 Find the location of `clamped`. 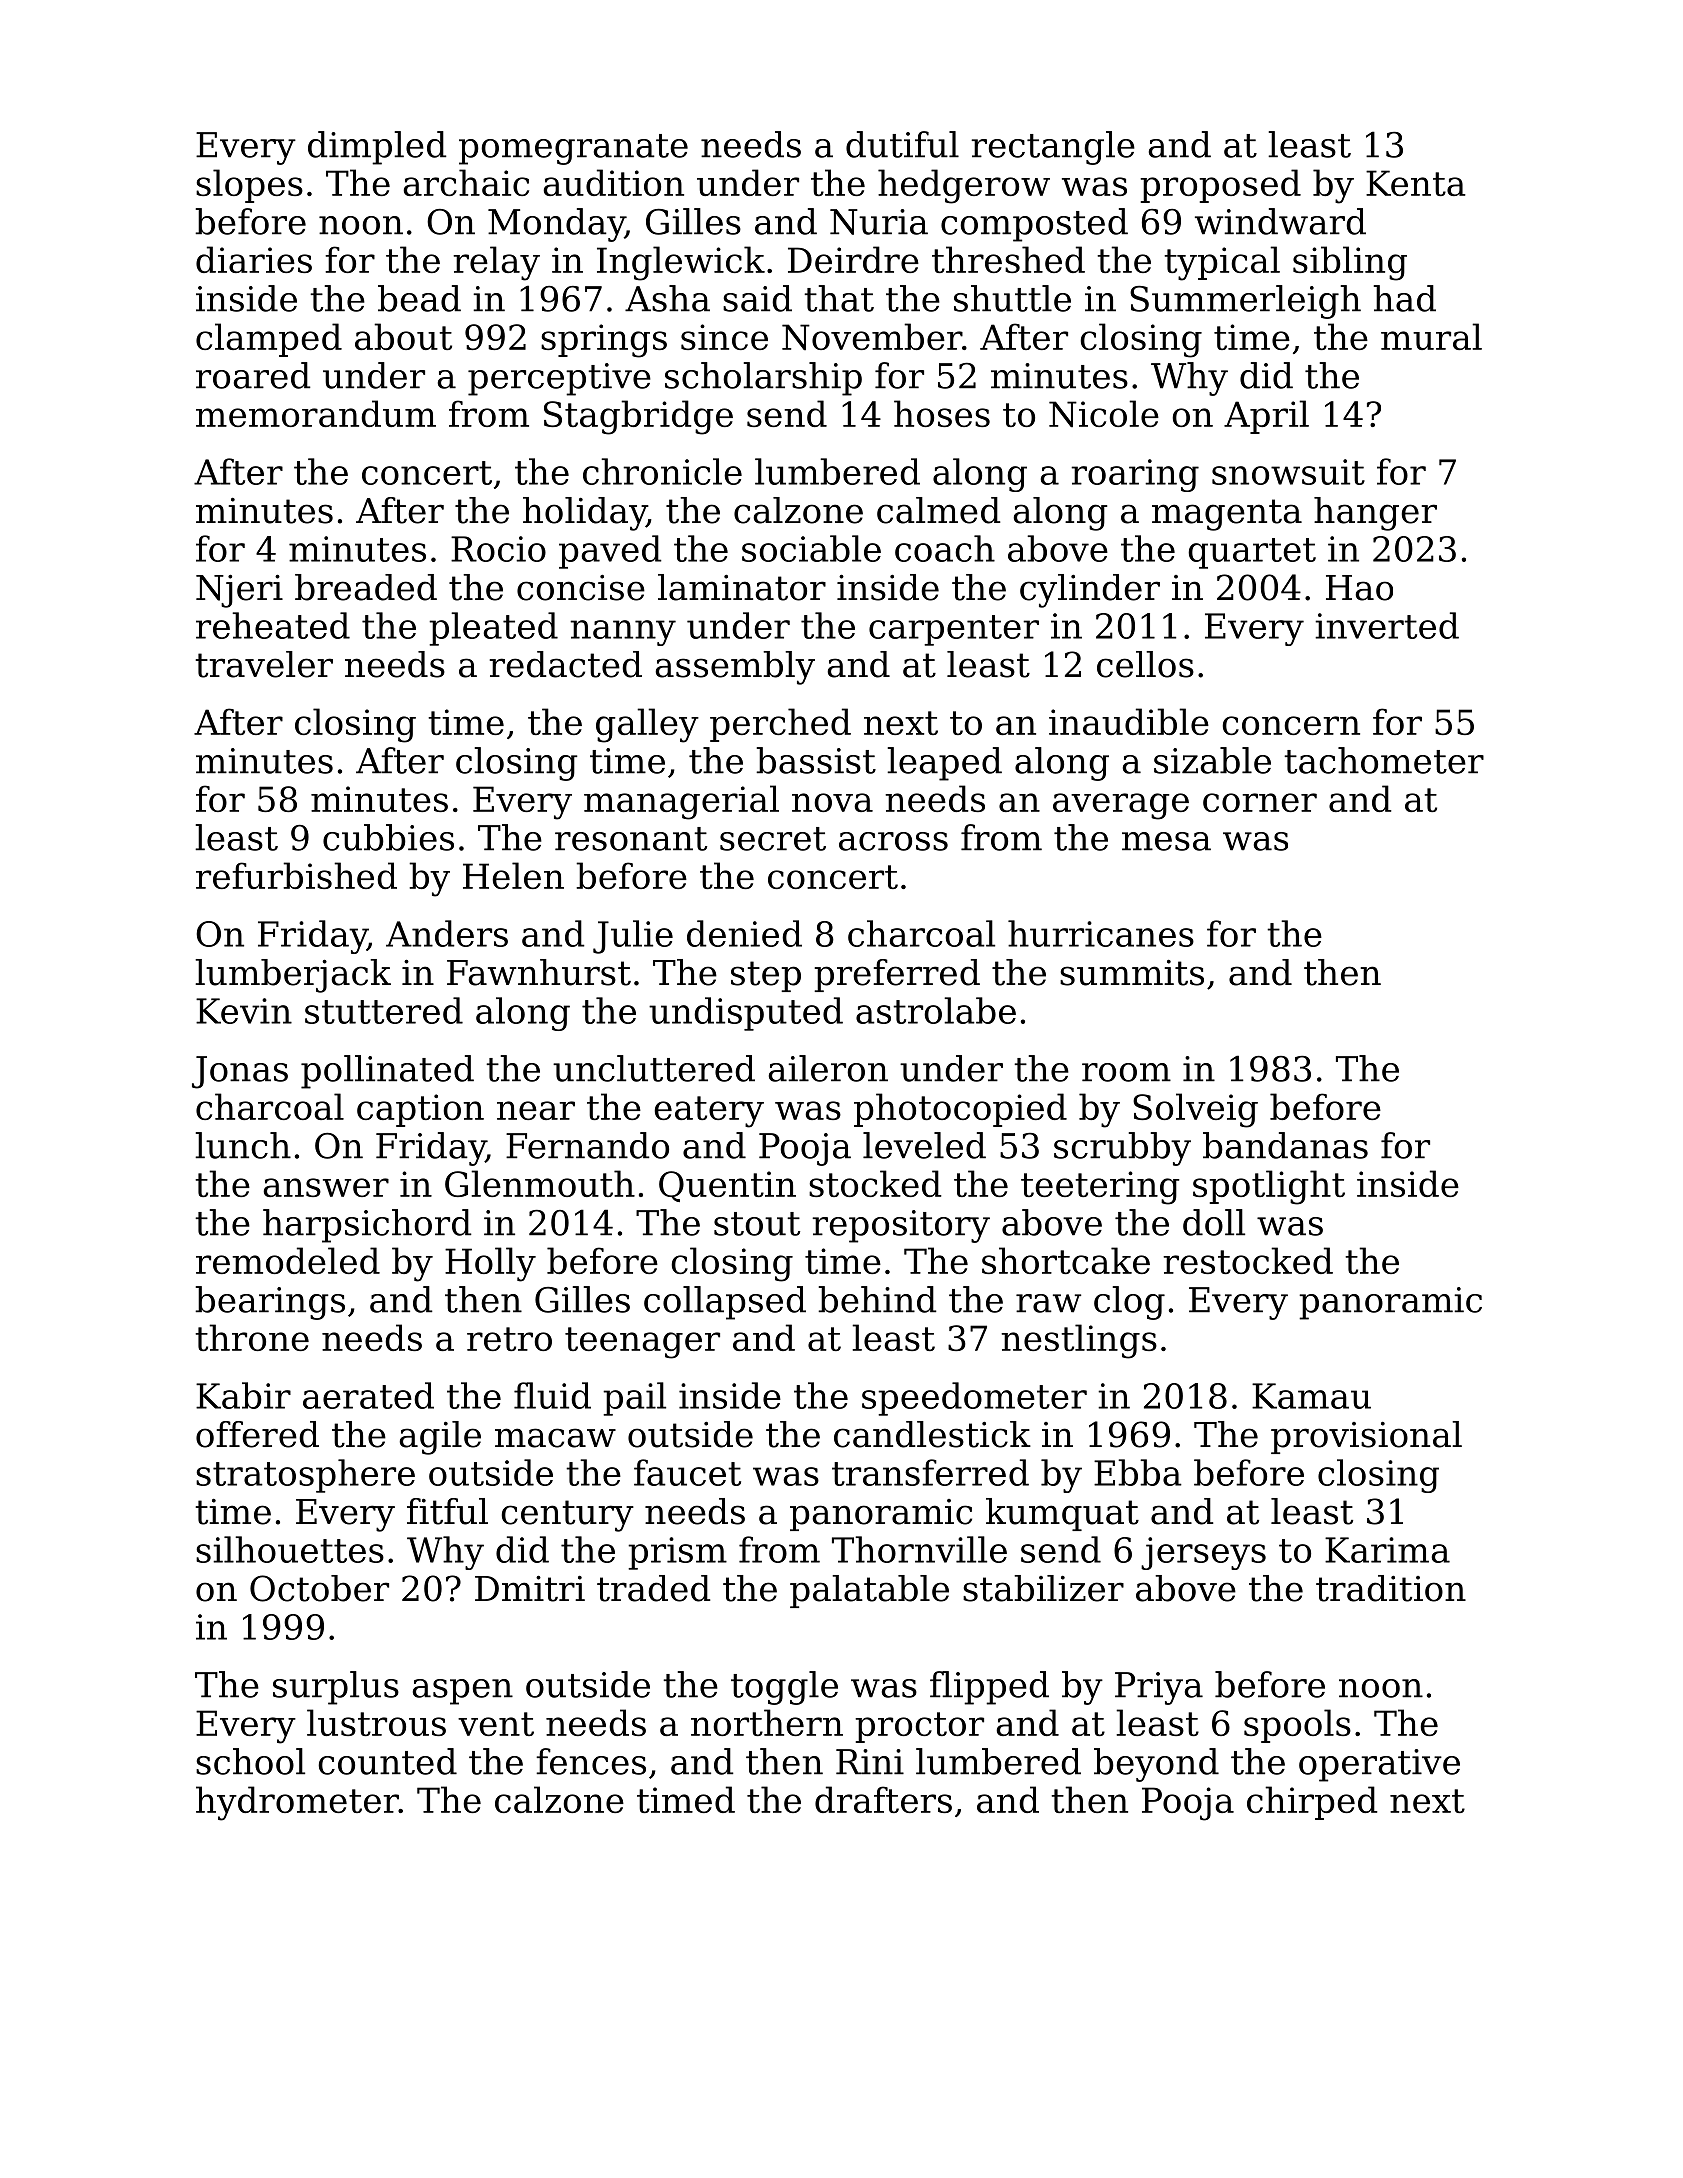

clamped is located at coordinates (269, 340).
